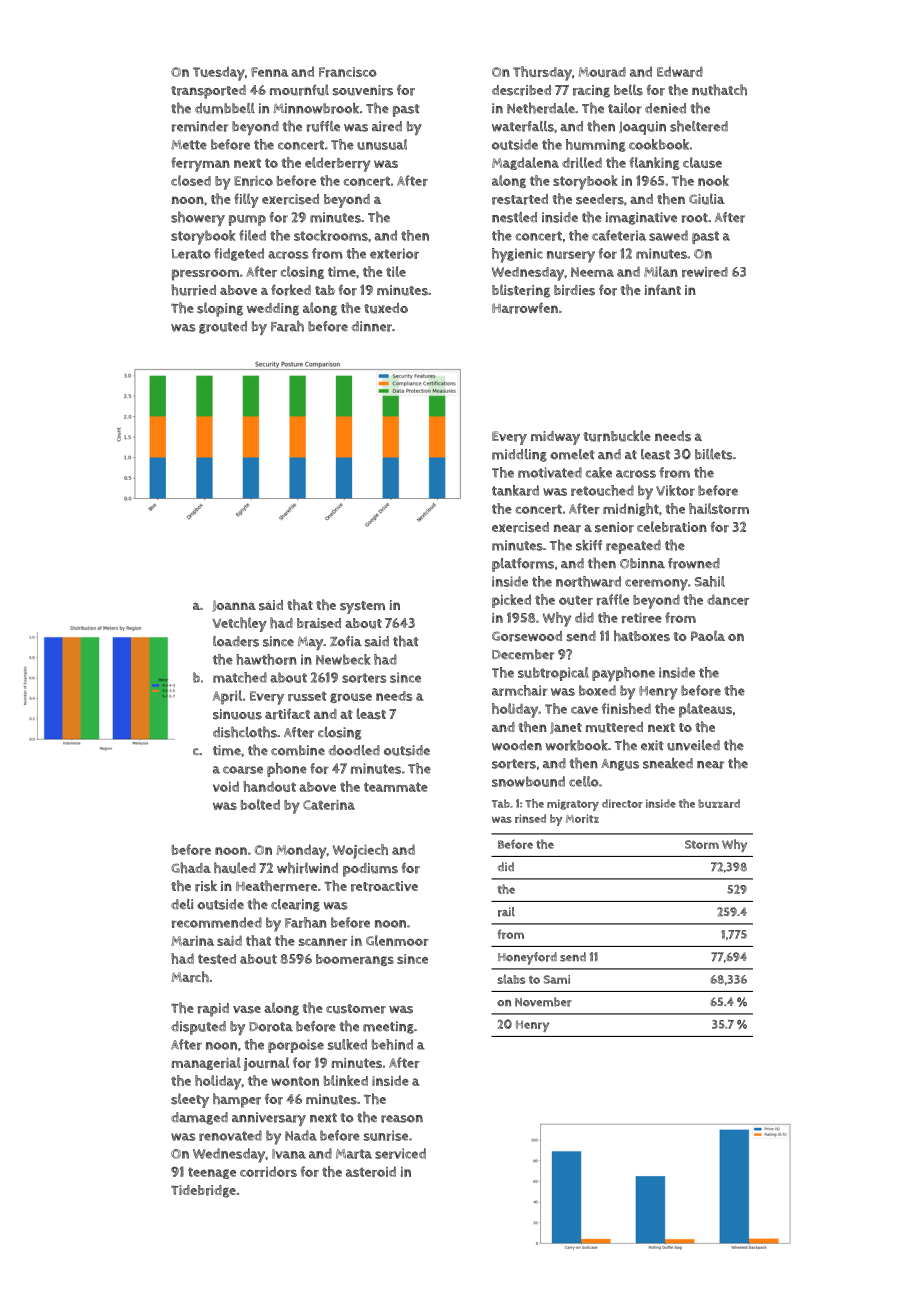 This screenshot has width=924, height=1311. What do you see at coordinates (212, 1173) in the screenshot?
I see `teenage` at bounding box center [212, 1173].
